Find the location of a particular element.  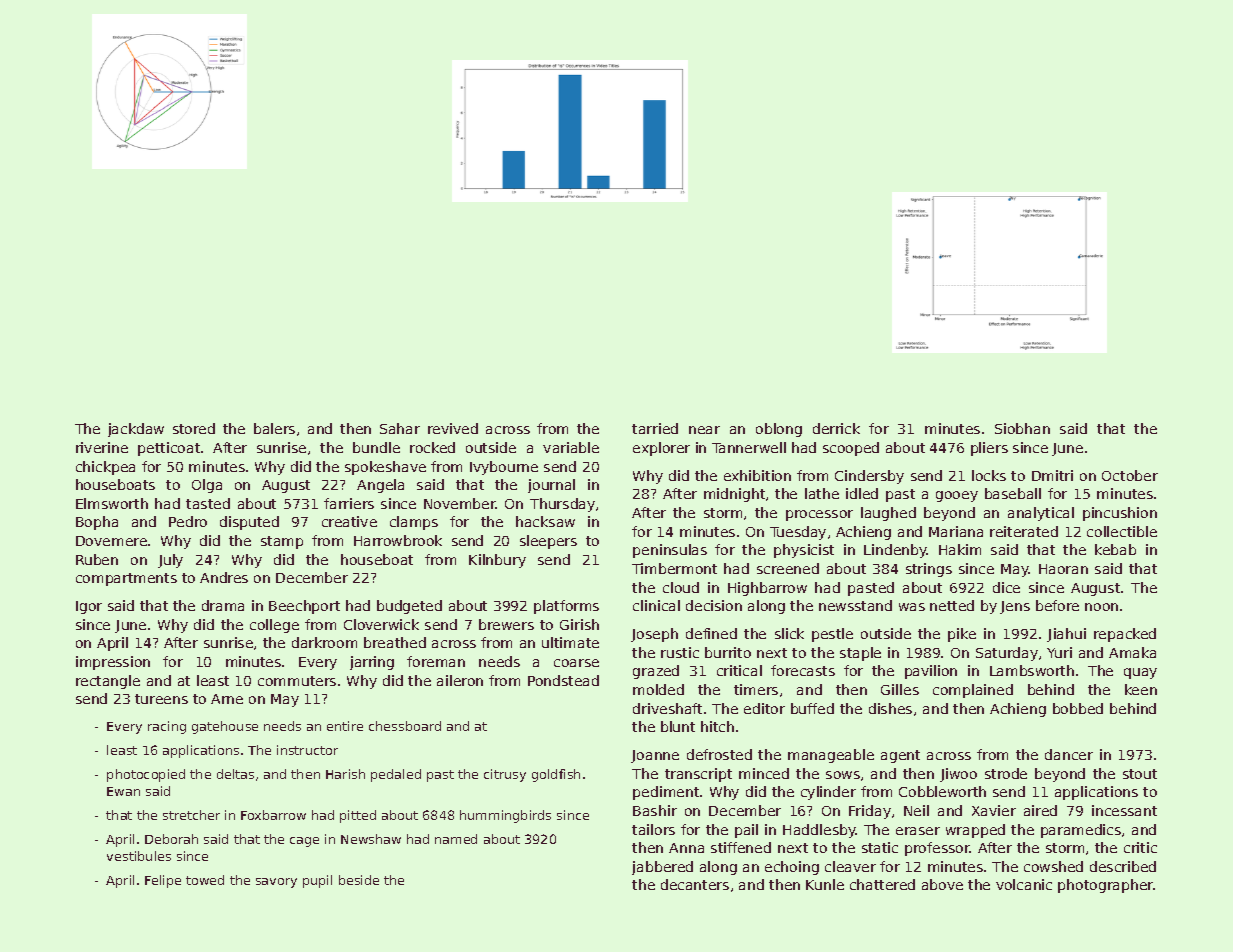

molded is located at coordinates (658, 689).
